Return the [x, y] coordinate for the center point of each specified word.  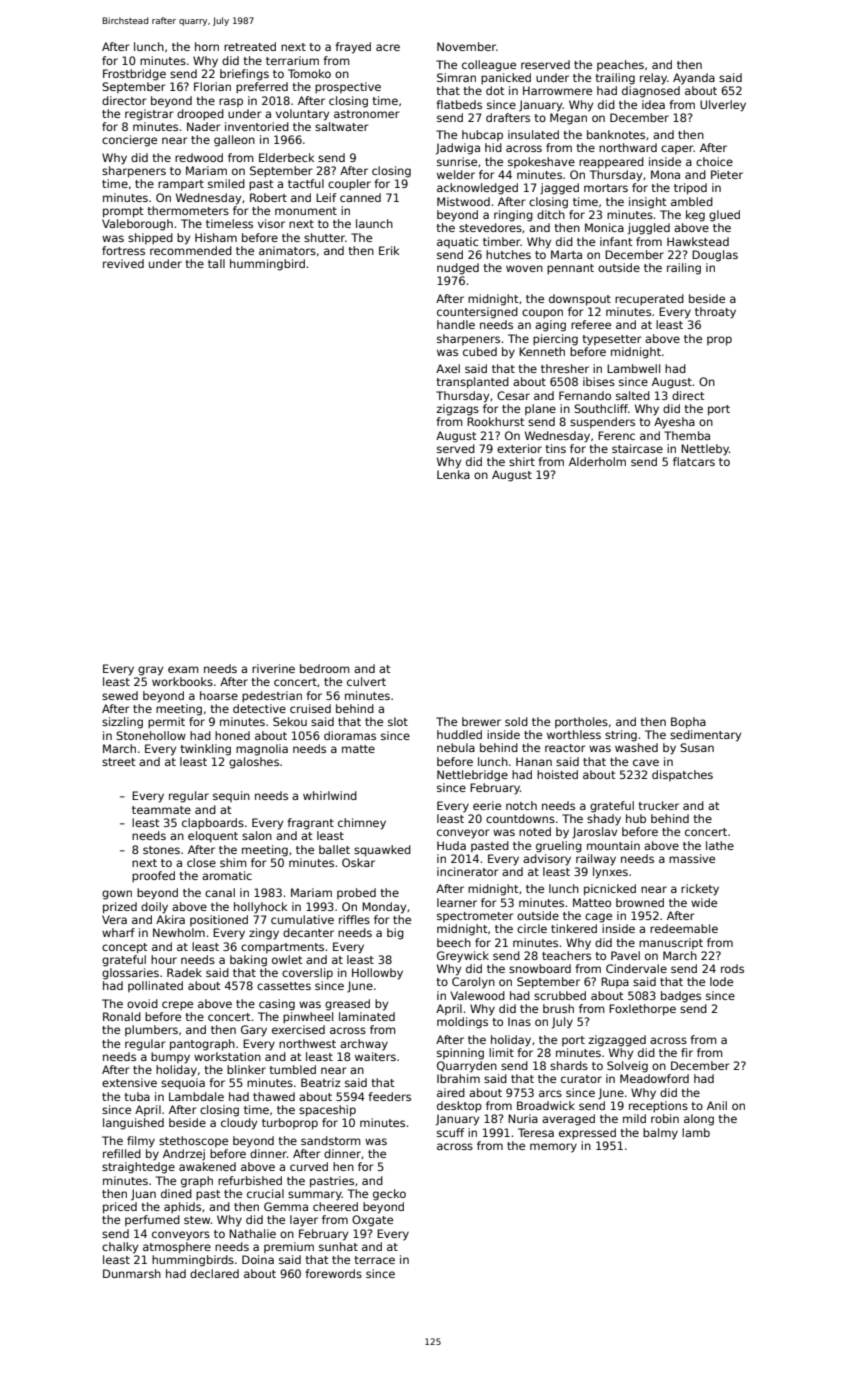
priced [120, 1208]
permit [166, 723]
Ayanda [694, 79]
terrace [374, 1260]
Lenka [453, 474]
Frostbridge [134, 75]
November [466, 46]
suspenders [602, 422]
